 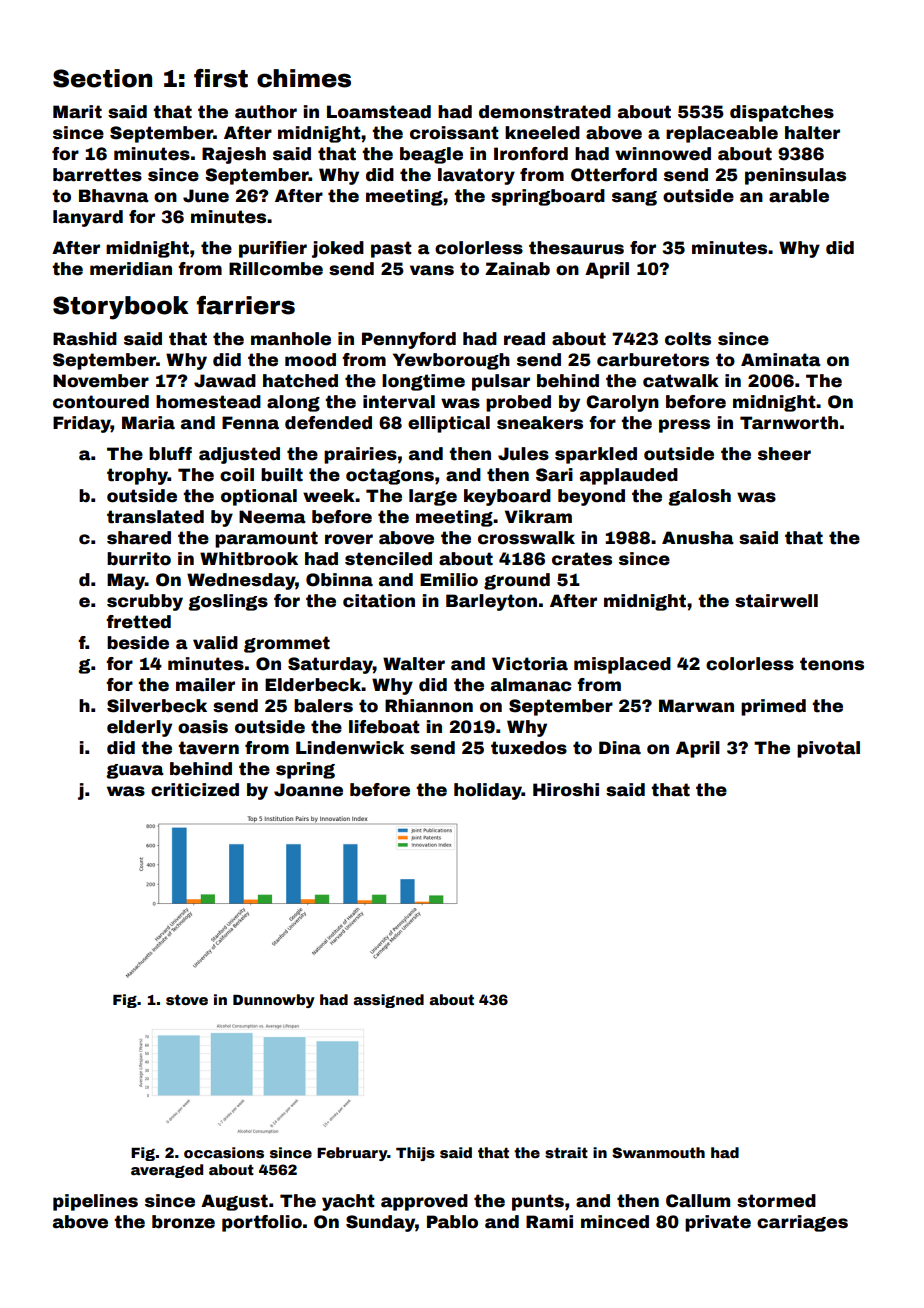 What do you see at coordinates (449, 424) in the document?
I see `elliptical` at bounding box center [449, 424].
